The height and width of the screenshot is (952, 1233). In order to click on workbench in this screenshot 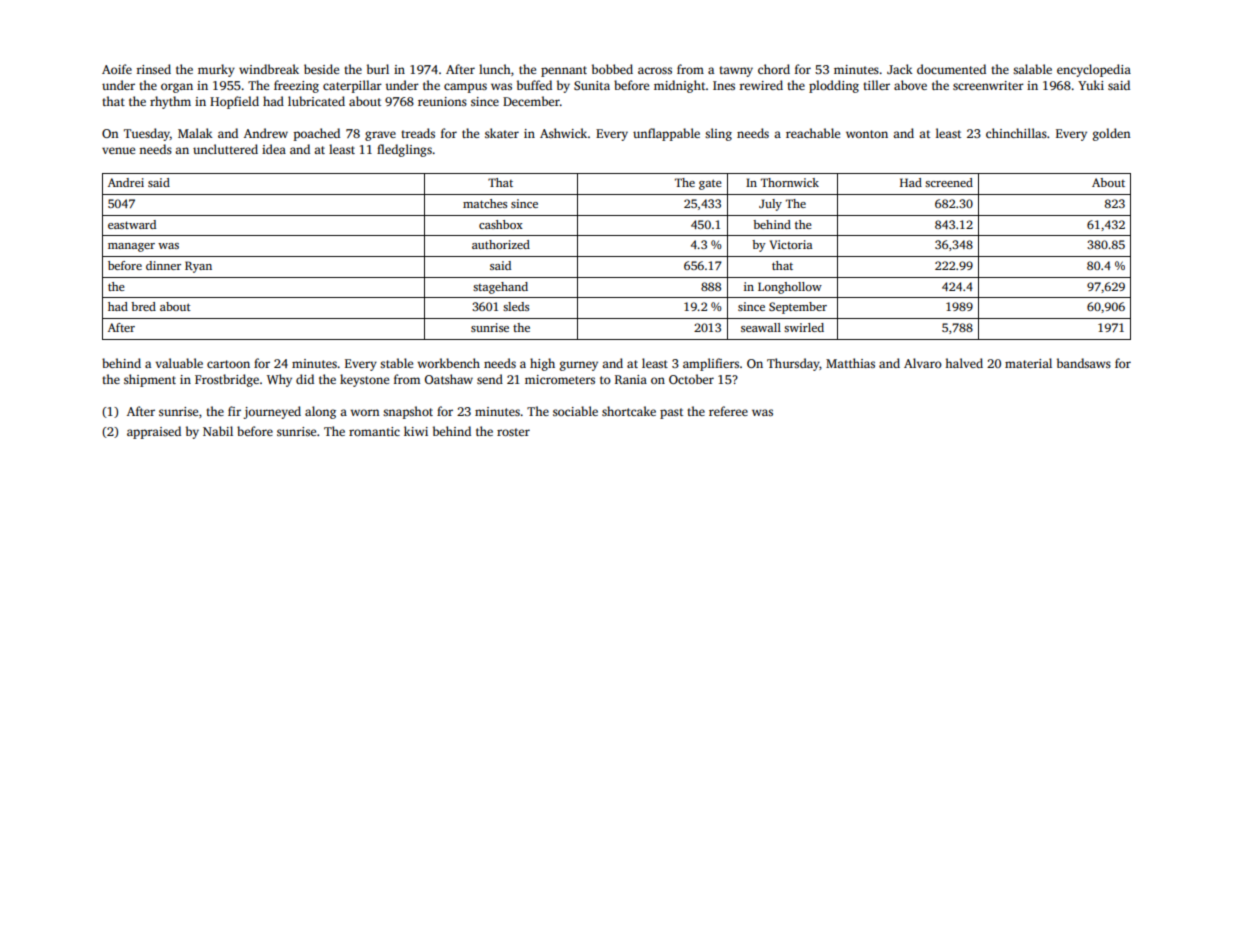, I will do `click(448, 363)`.
